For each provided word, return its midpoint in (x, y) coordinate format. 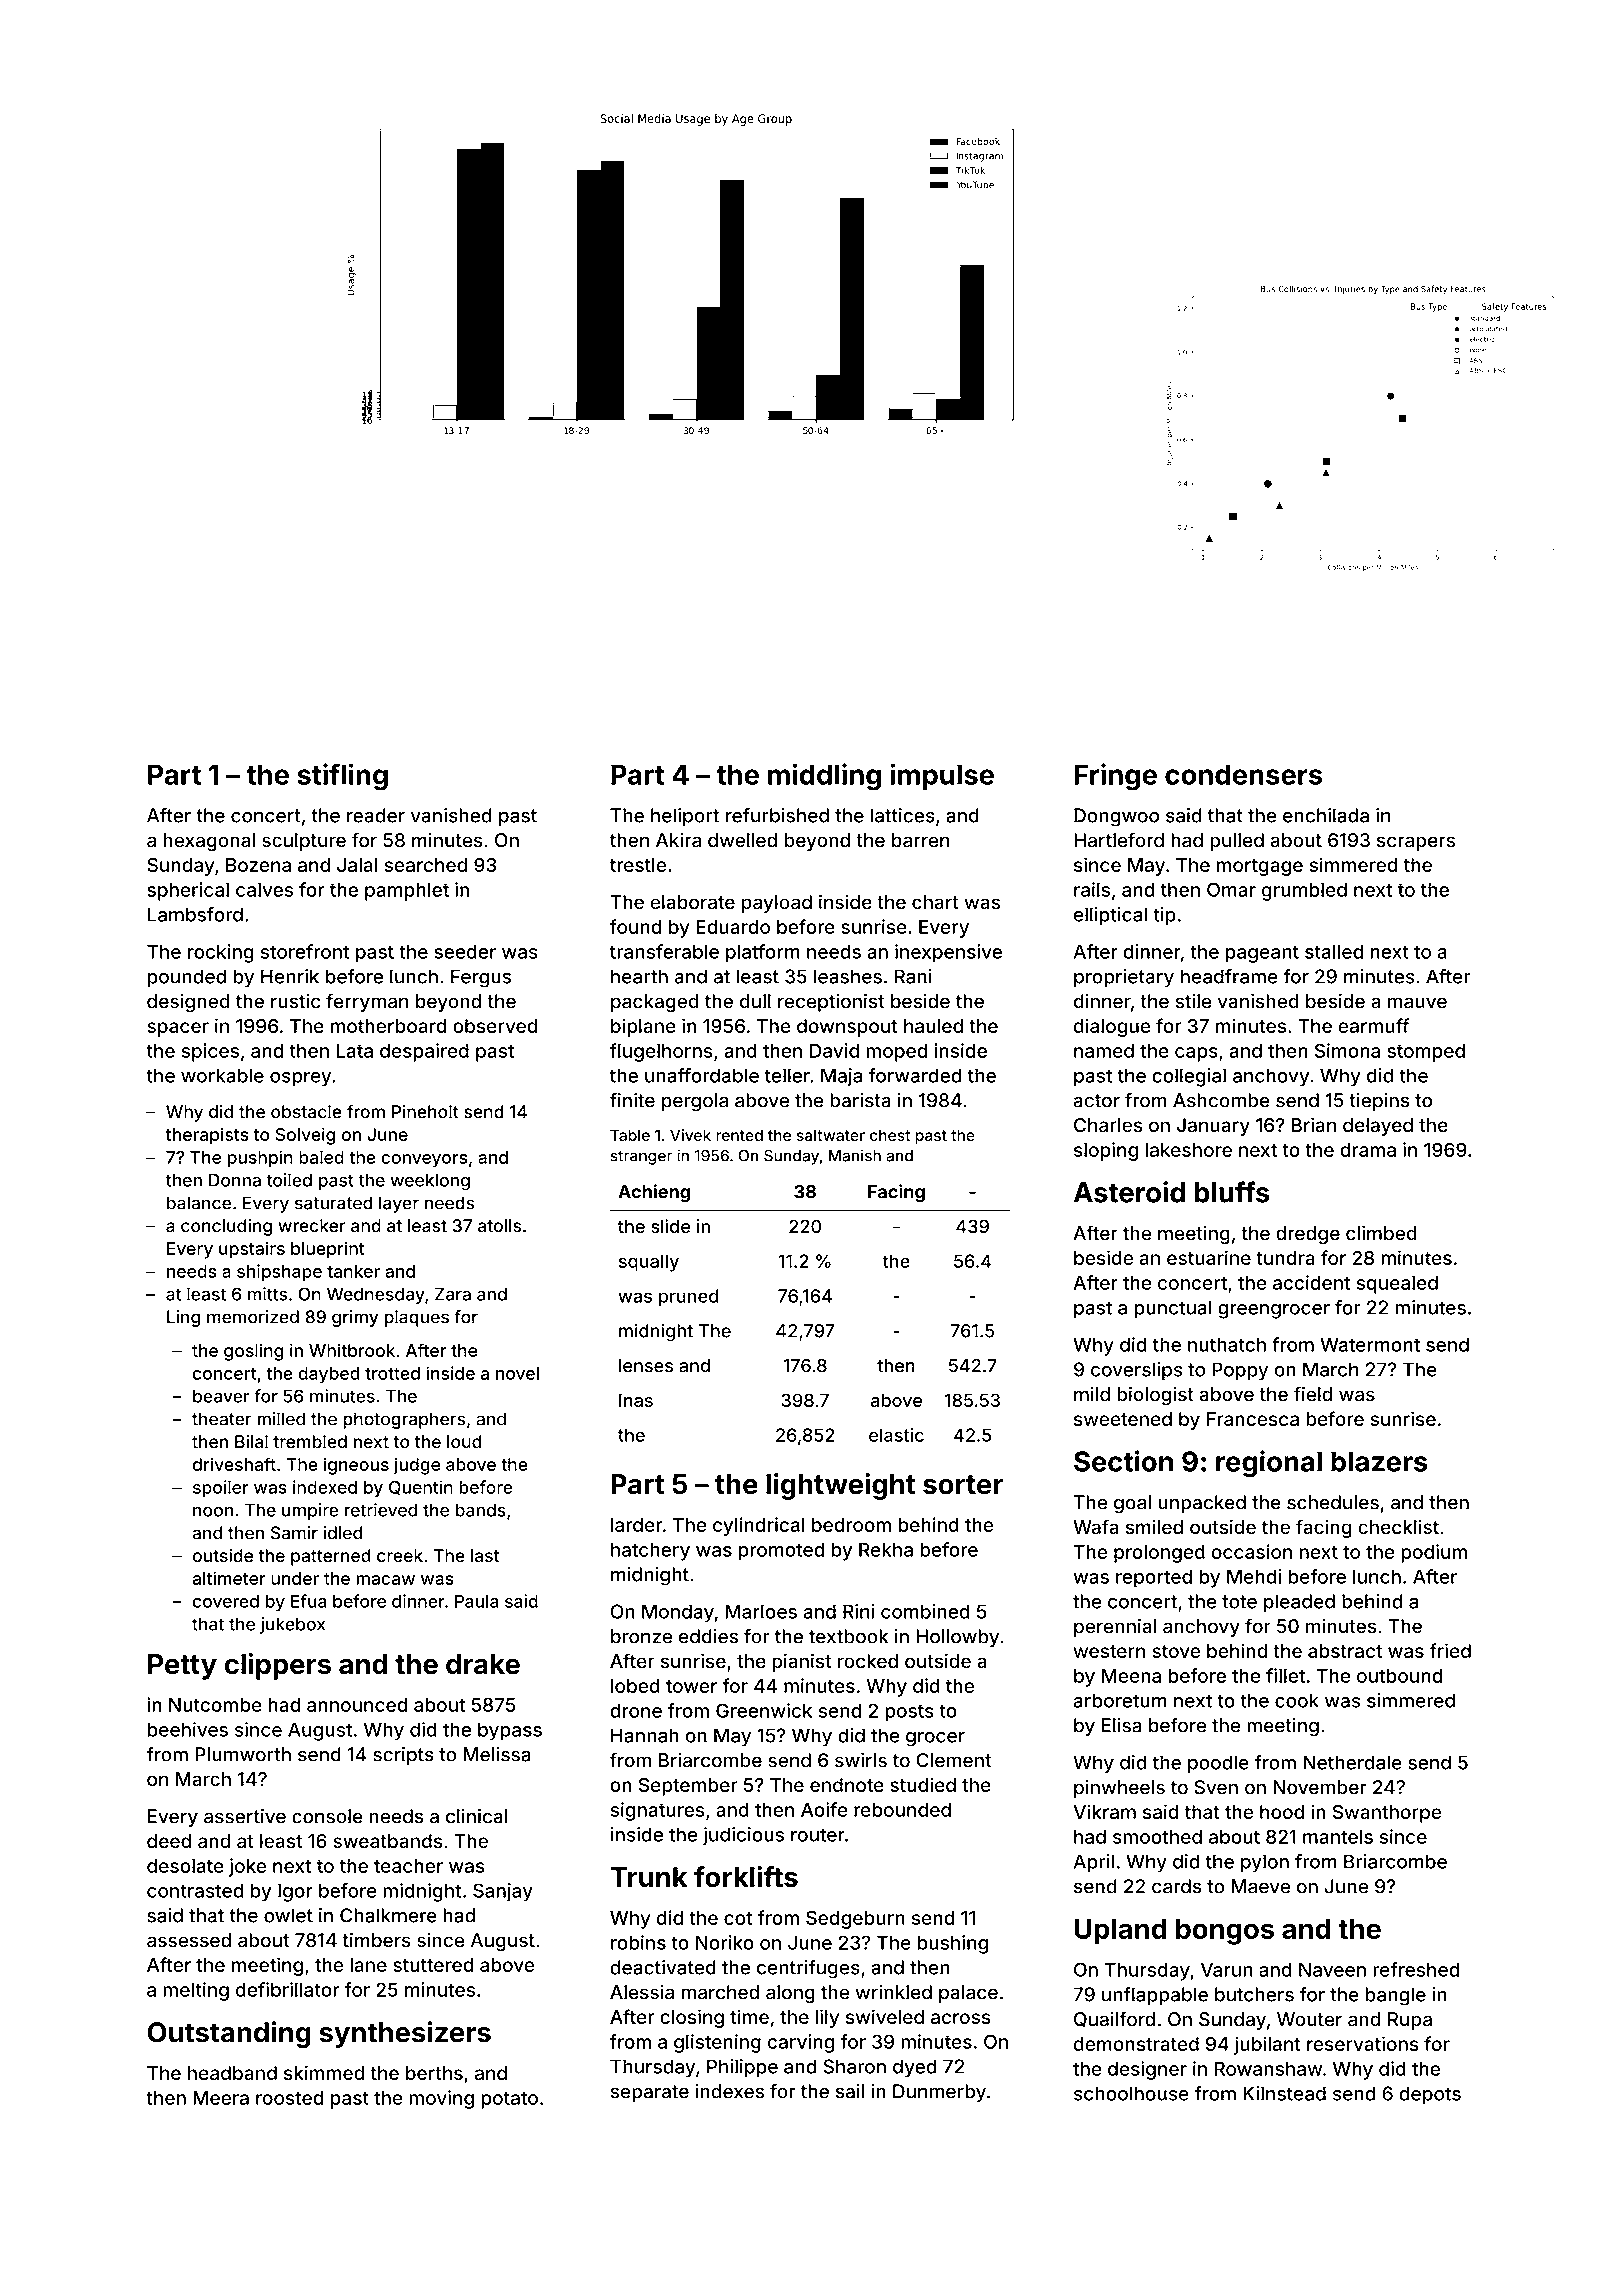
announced (357, 1705)
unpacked (1202, 1504)
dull (755, 1001)
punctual (1173, 1309)
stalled (1334, 951)
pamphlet (407, 891)
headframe (1229, 976)
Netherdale (1352, 1762)
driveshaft (234, 1464)
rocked (868, 1661)
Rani (913, 976)
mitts (267, 1294)
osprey (300, 1079)
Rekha (886, 1549)
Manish (855, 1155)
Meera (221, 2098)
